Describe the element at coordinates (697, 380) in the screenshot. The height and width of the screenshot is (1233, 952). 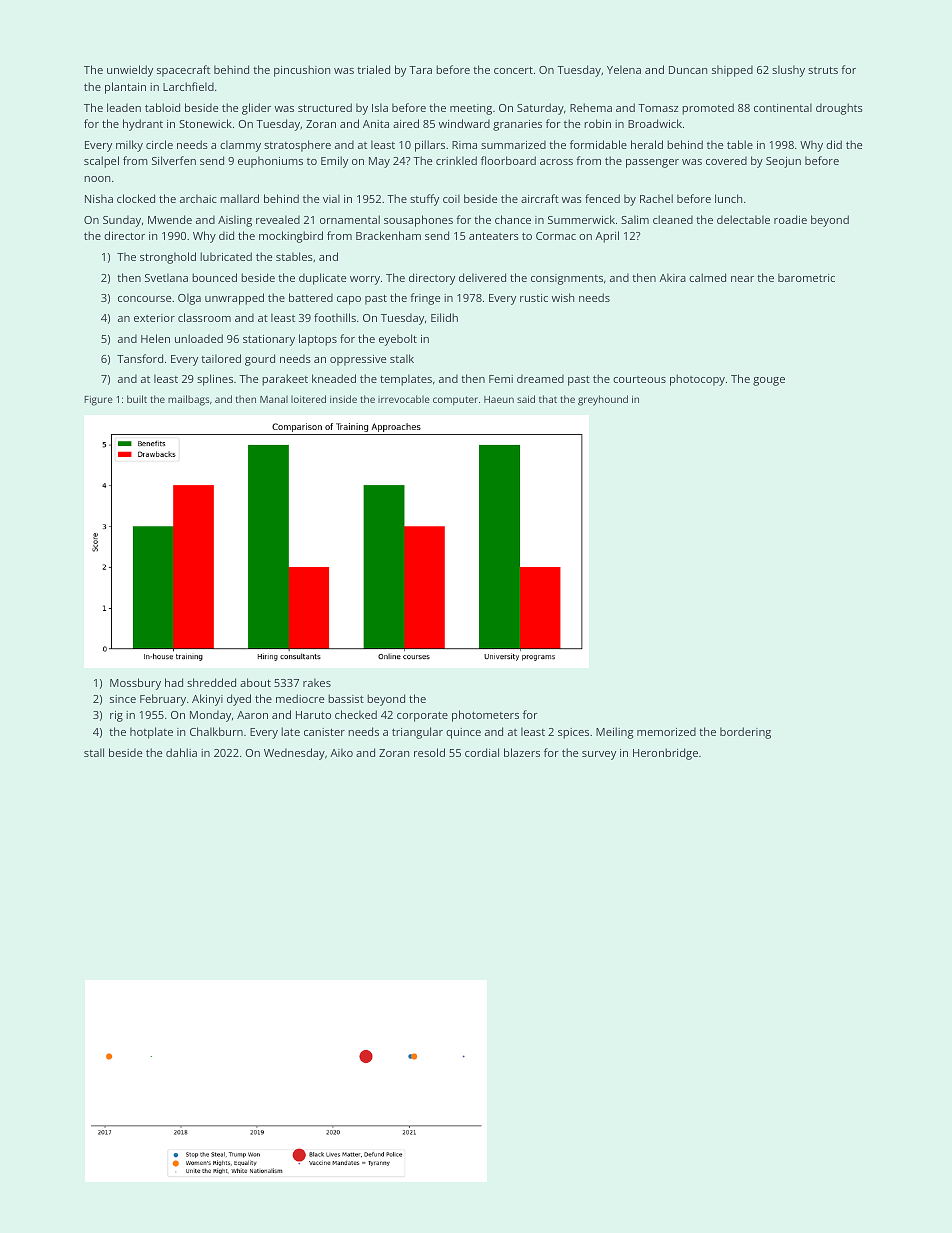
I see `photocopy` at that location.
